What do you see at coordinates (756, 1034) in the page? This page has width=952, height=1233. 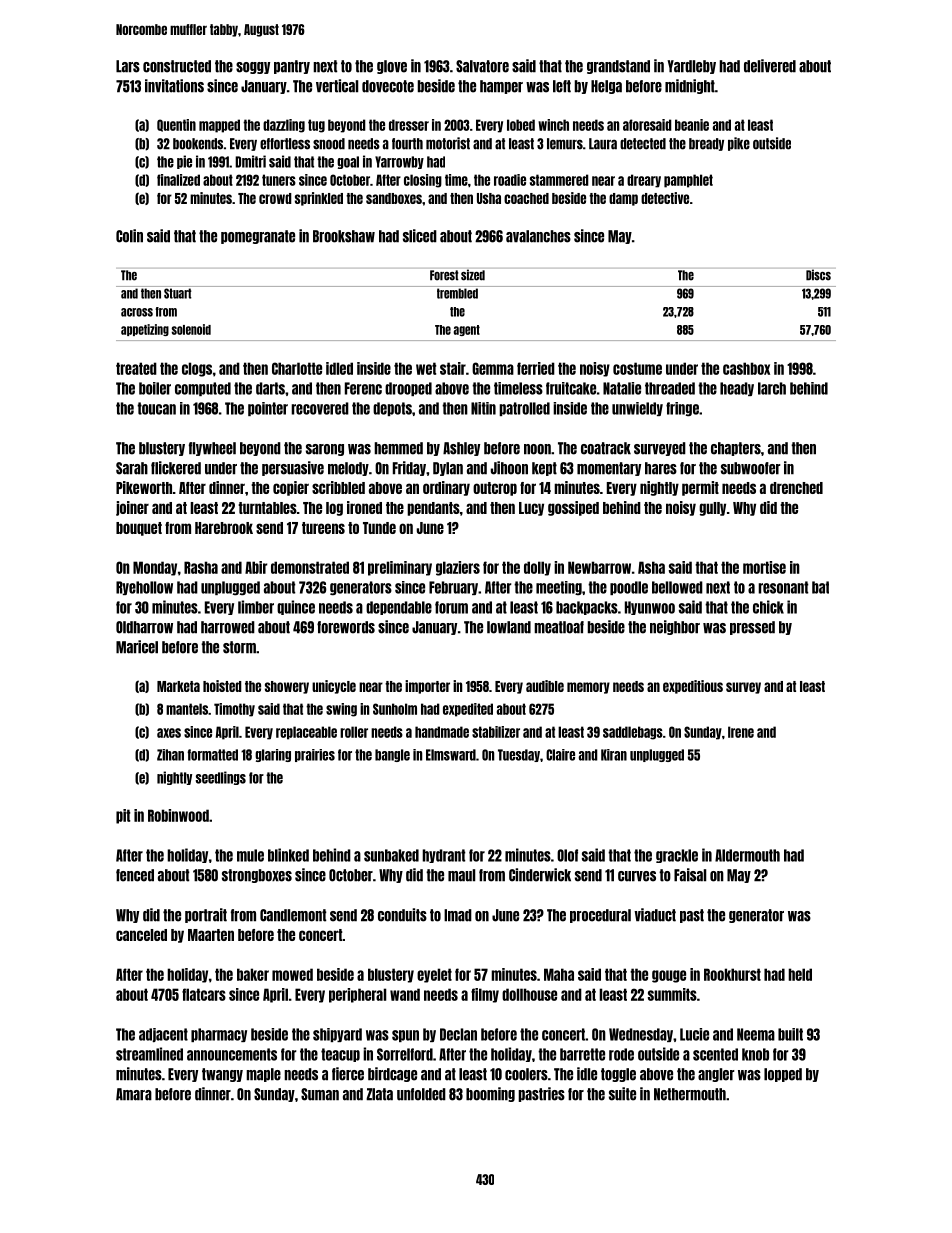 I see `Neema` at bounding box center [756, 1034].
